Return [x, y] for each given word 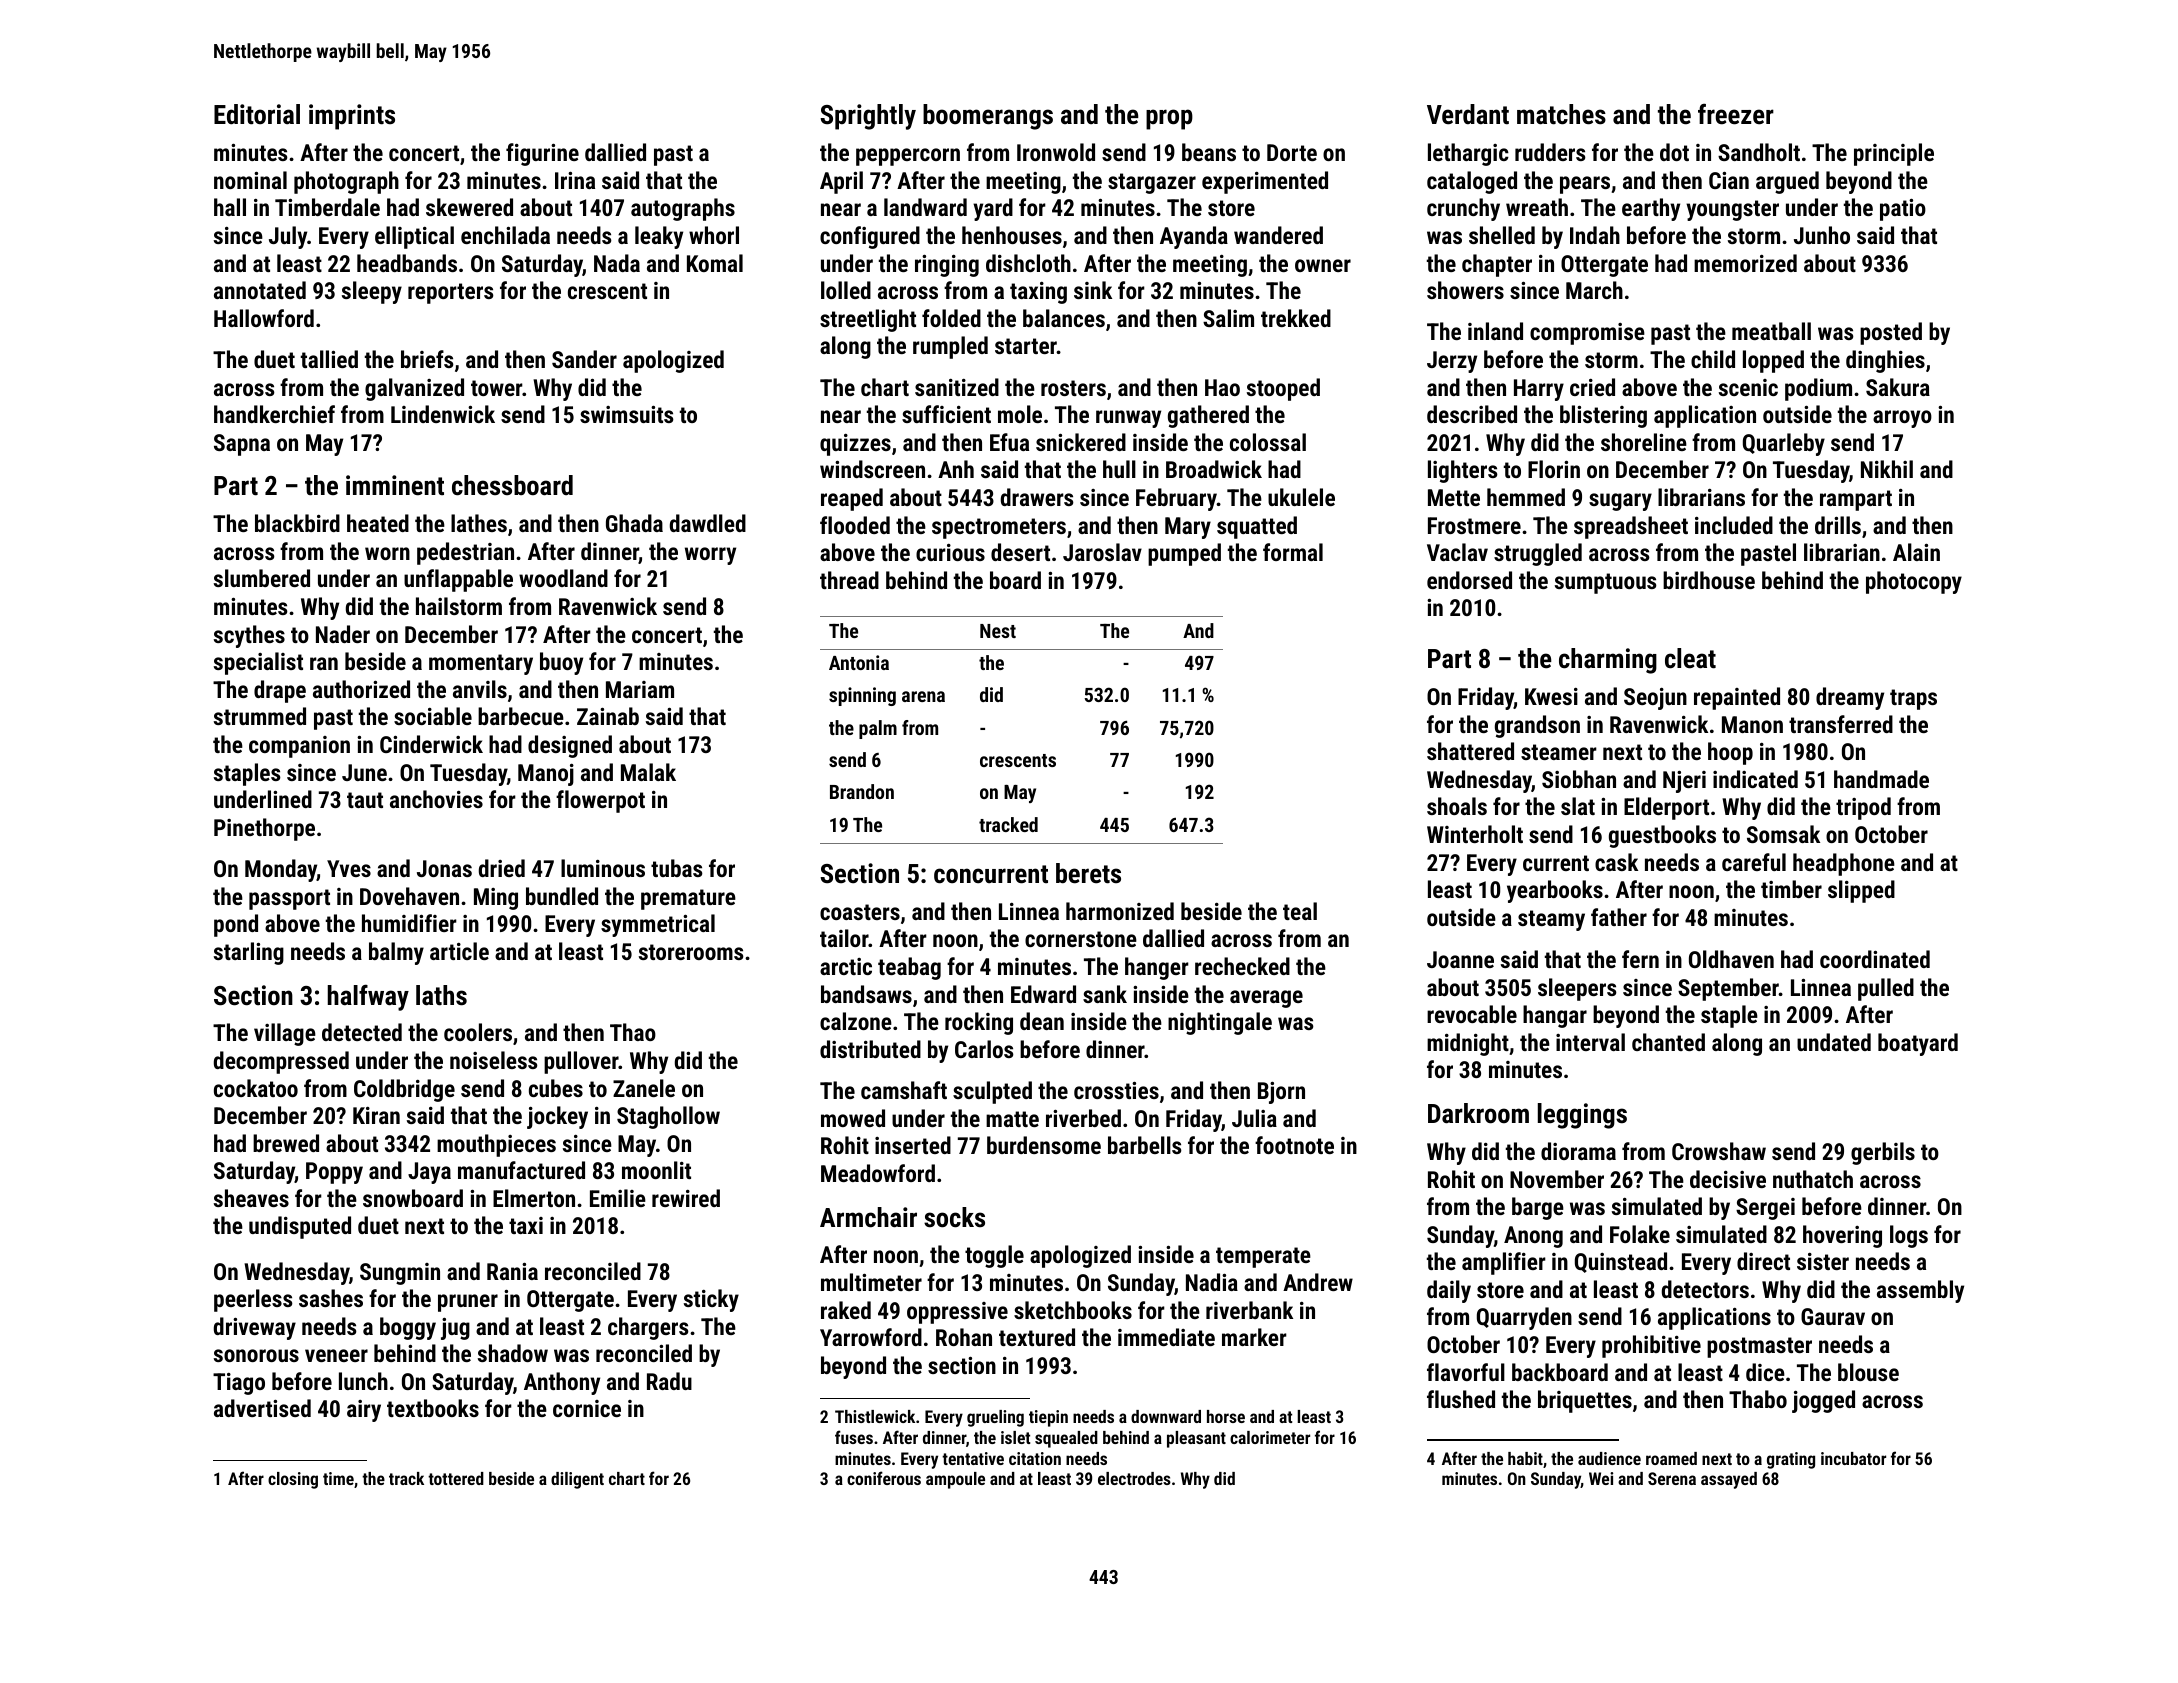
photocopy [1914, 582]
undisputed [300, 1227]
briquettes [1585, 1401]
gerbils [1883, 1153]
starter [1026, 346]
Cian [1729, 180]
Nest [998, 631]
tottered [456, 1478]
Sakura [1898, 387]
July [288, 237]
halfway [368, 997]
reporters [451, 293]
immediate [1166, 1337]
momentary [481, 664]
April [841, 182]
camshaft [904, 1090]
